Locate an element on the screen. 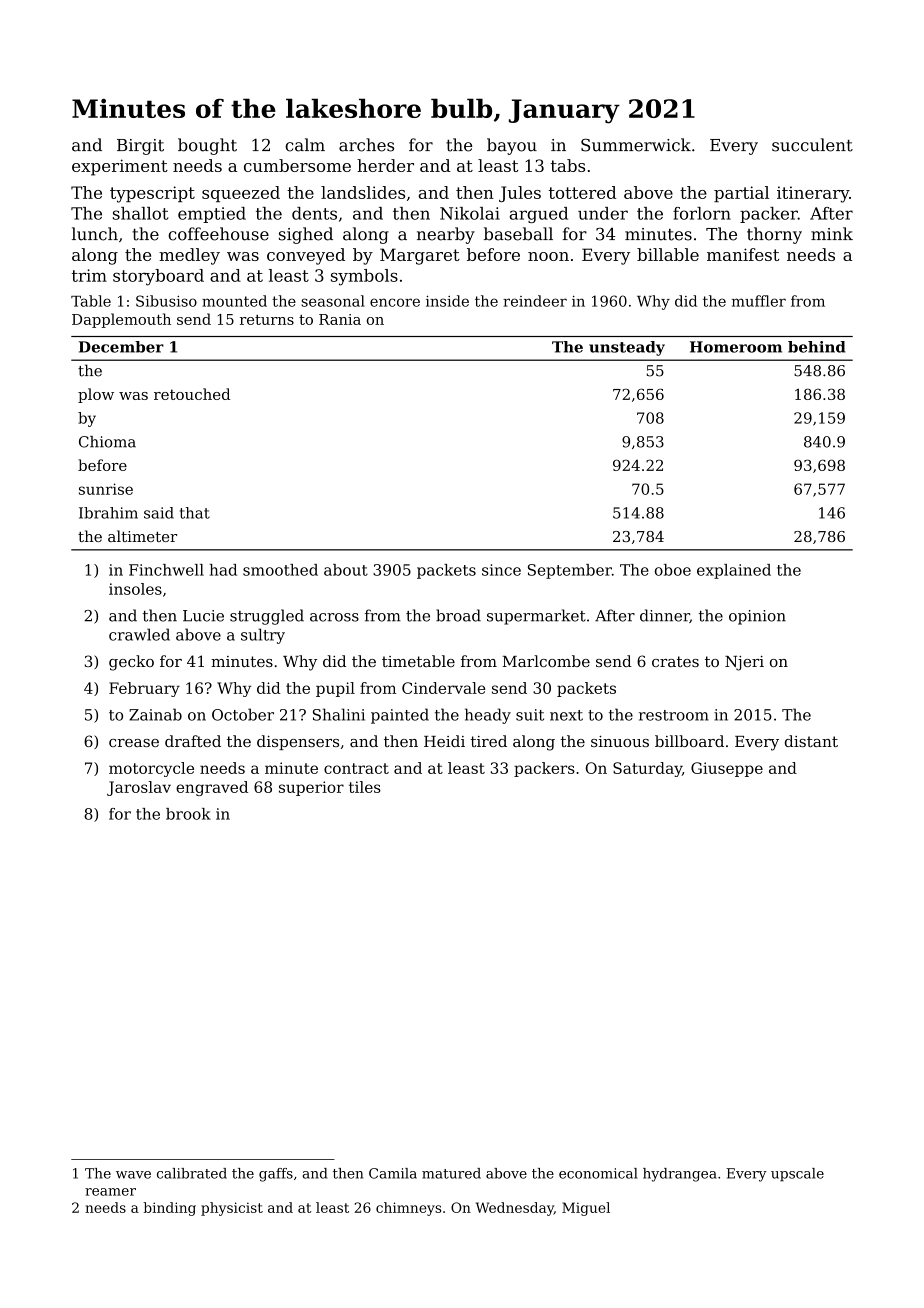 The width and height of the screenshot is (924, 1308). behind is located at coordinates (817, 347).
